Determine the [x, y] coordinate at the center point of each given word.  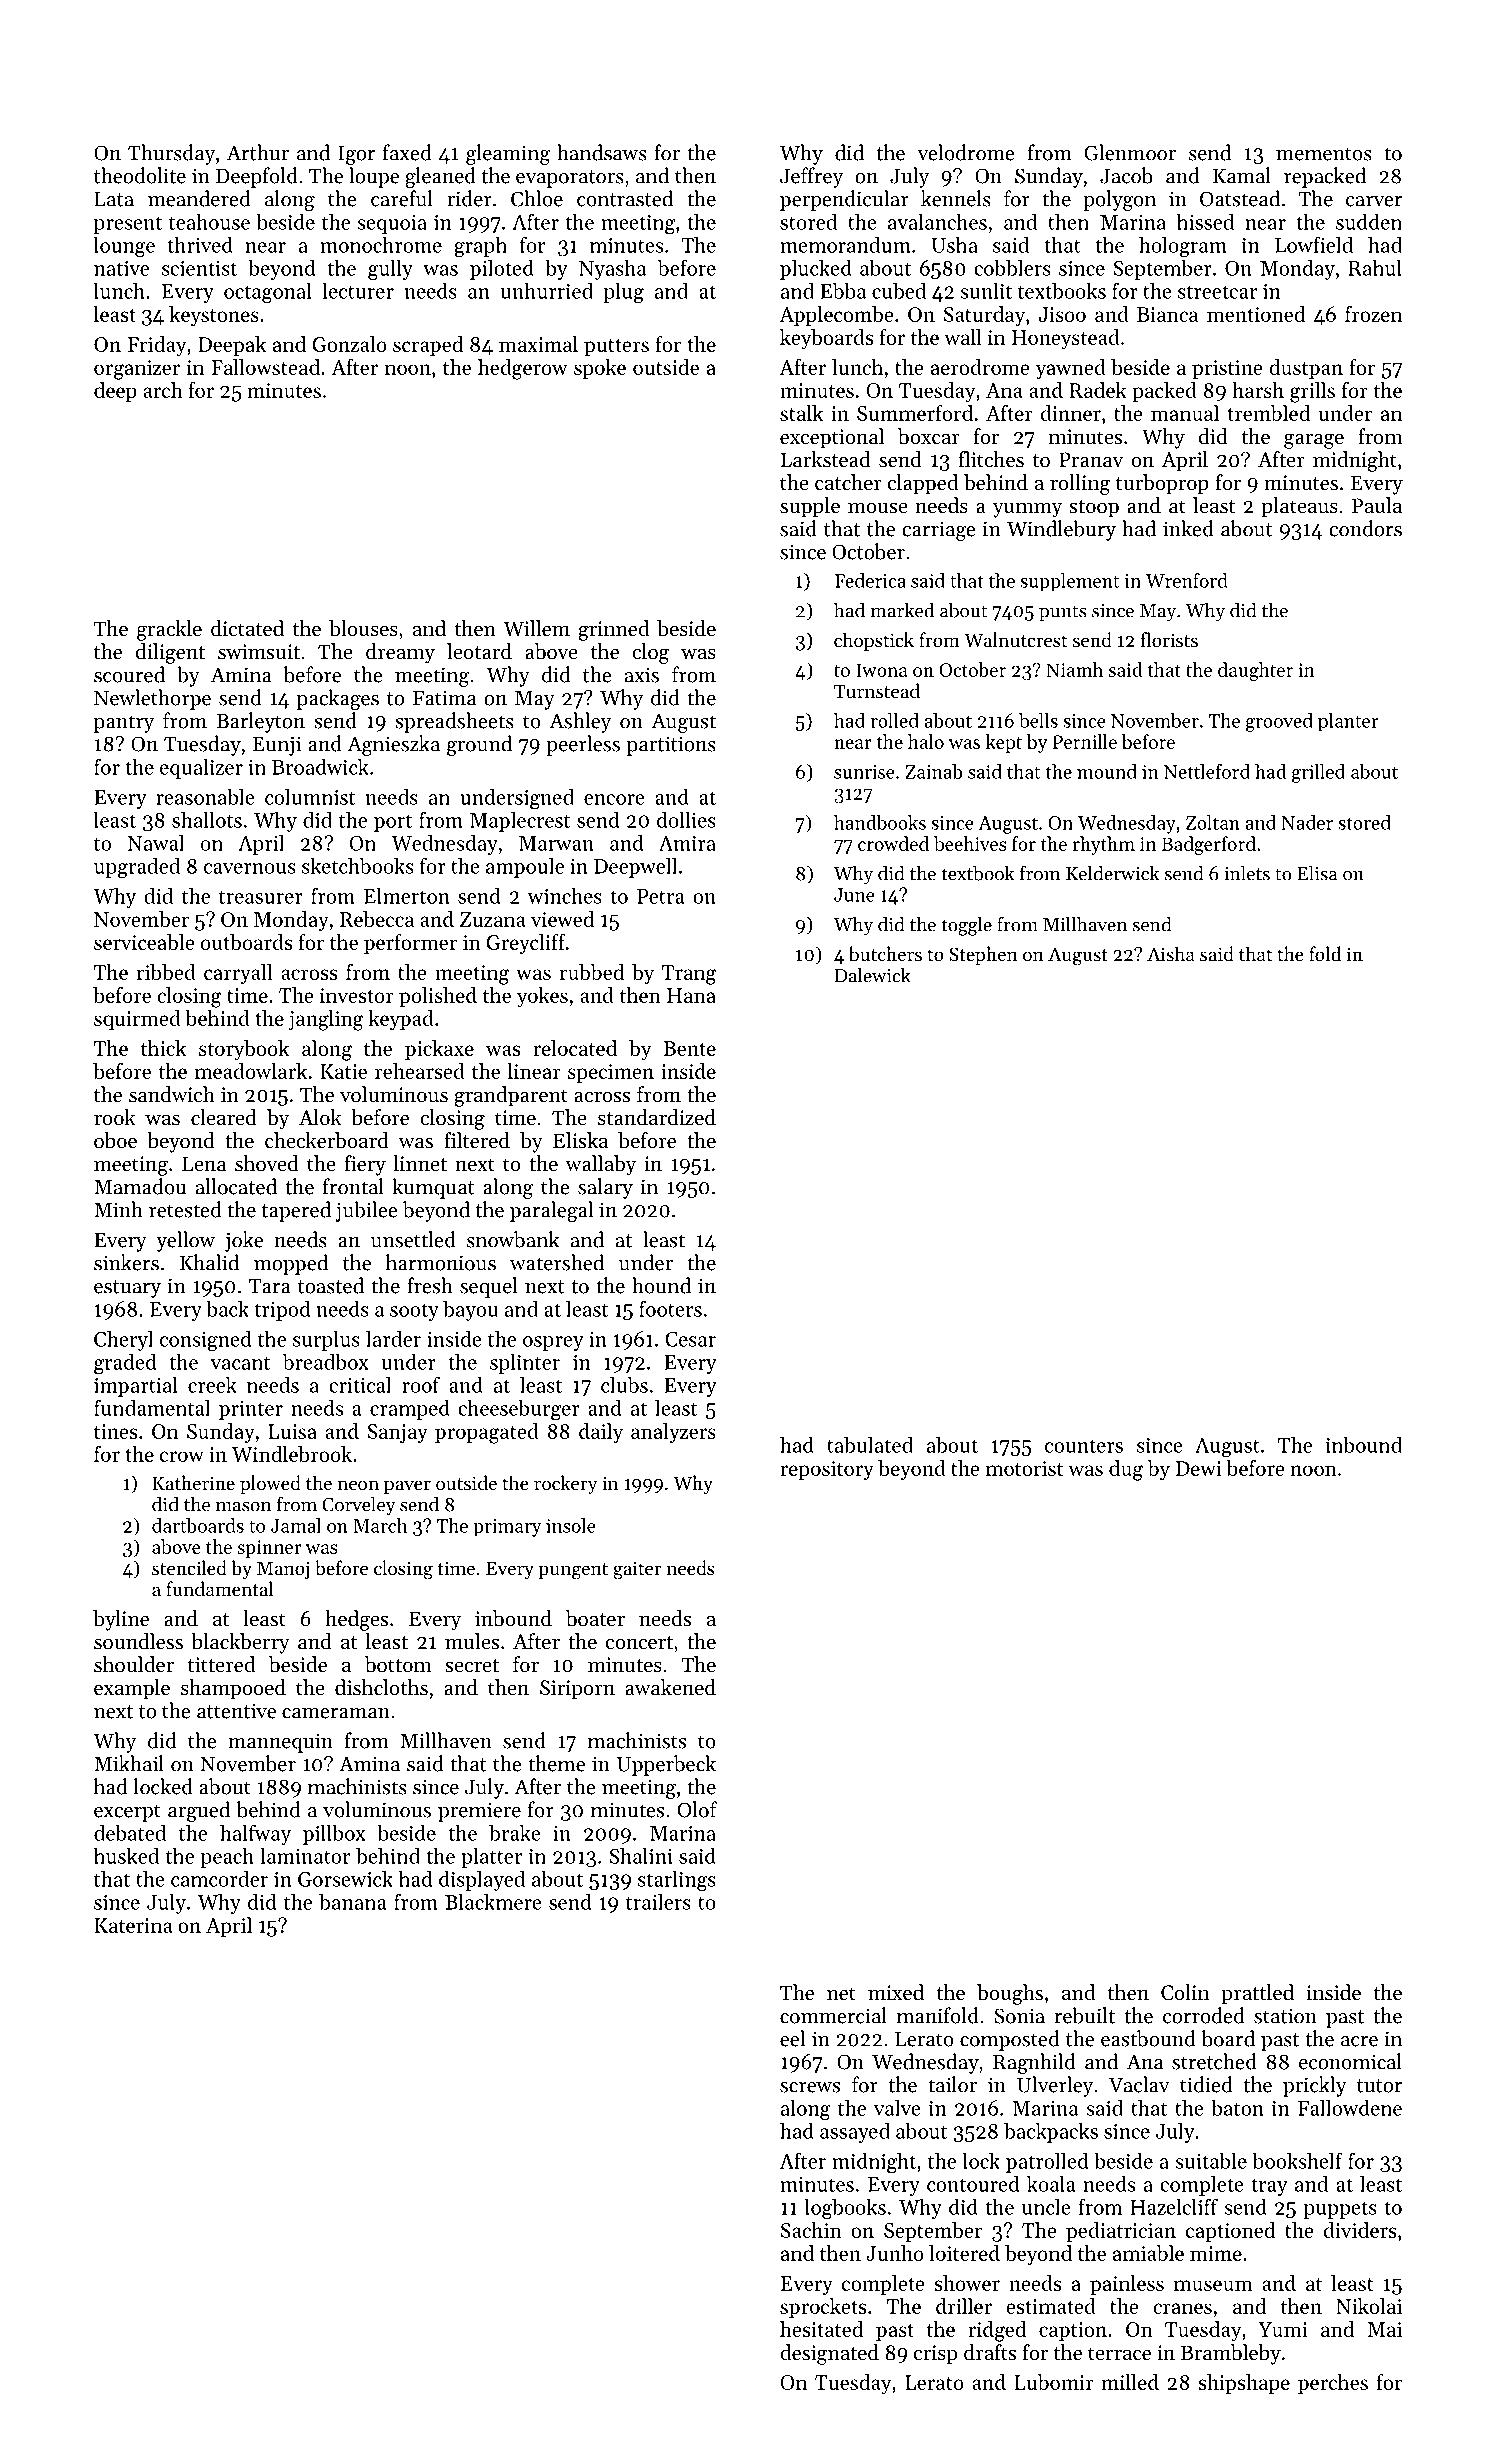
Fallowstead [265, 367]
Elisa [1317, 873]
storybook [244, 1050]
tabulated [870, 1445]
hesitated [821, 2329]
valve [897, 2107]
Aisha [1171, 953]
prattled [1257, 1994]
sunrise [864, 772]
